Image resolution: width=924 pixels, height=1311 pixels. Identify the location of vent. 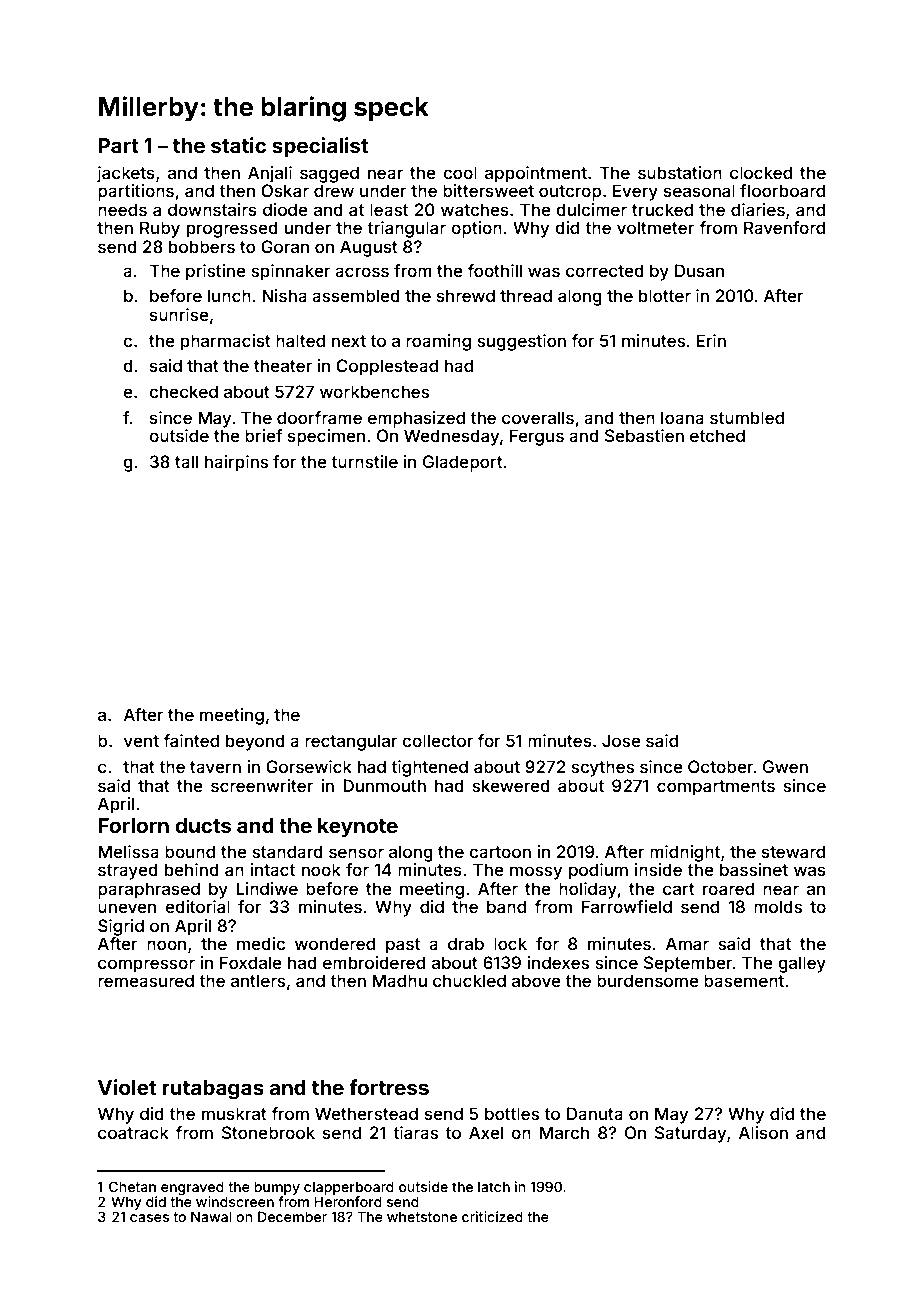
(141, 741).
